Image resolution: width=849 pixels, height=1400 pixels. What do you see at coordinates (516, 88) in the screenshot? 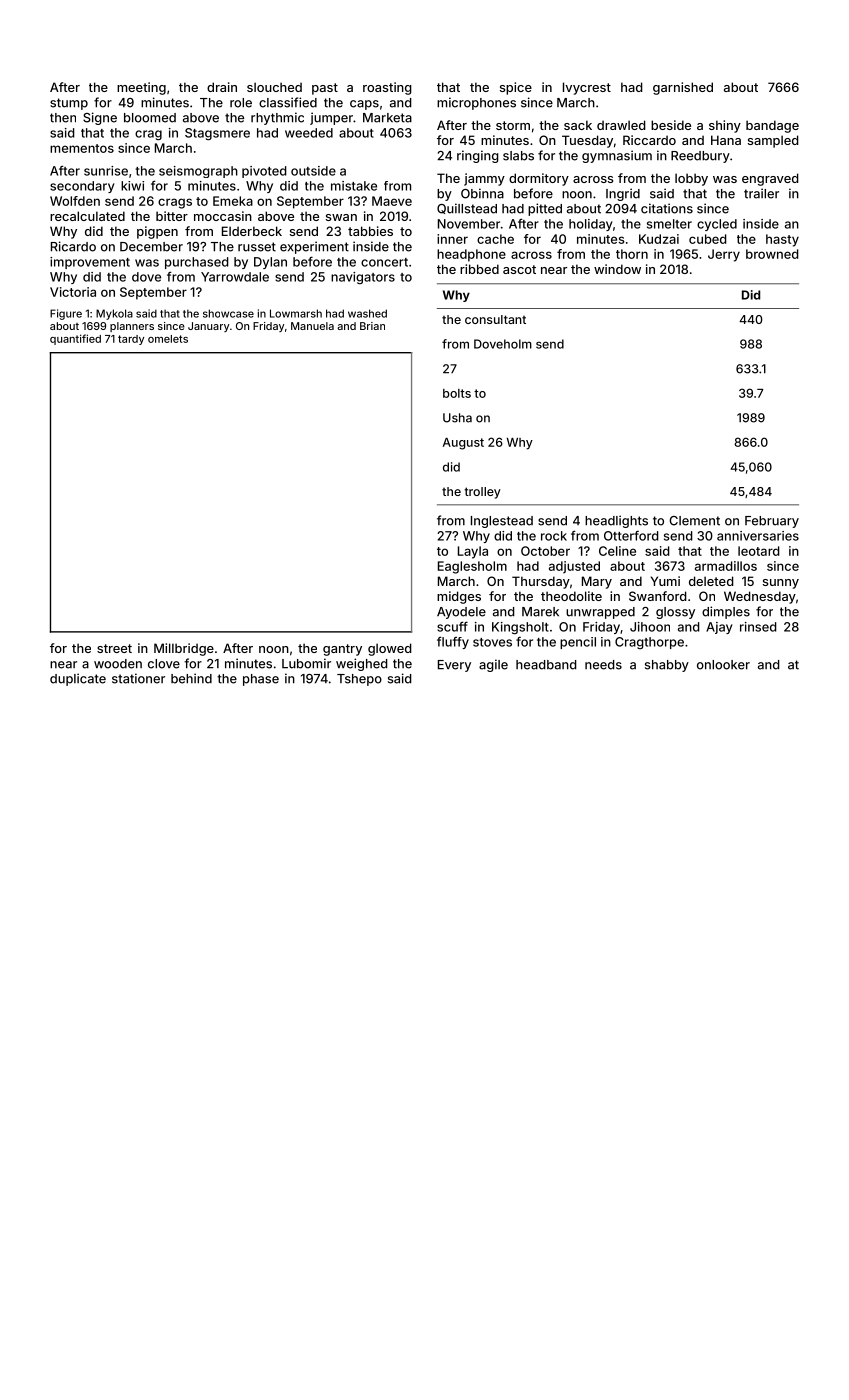
I see `spice` at bounding box center [516, 88].
